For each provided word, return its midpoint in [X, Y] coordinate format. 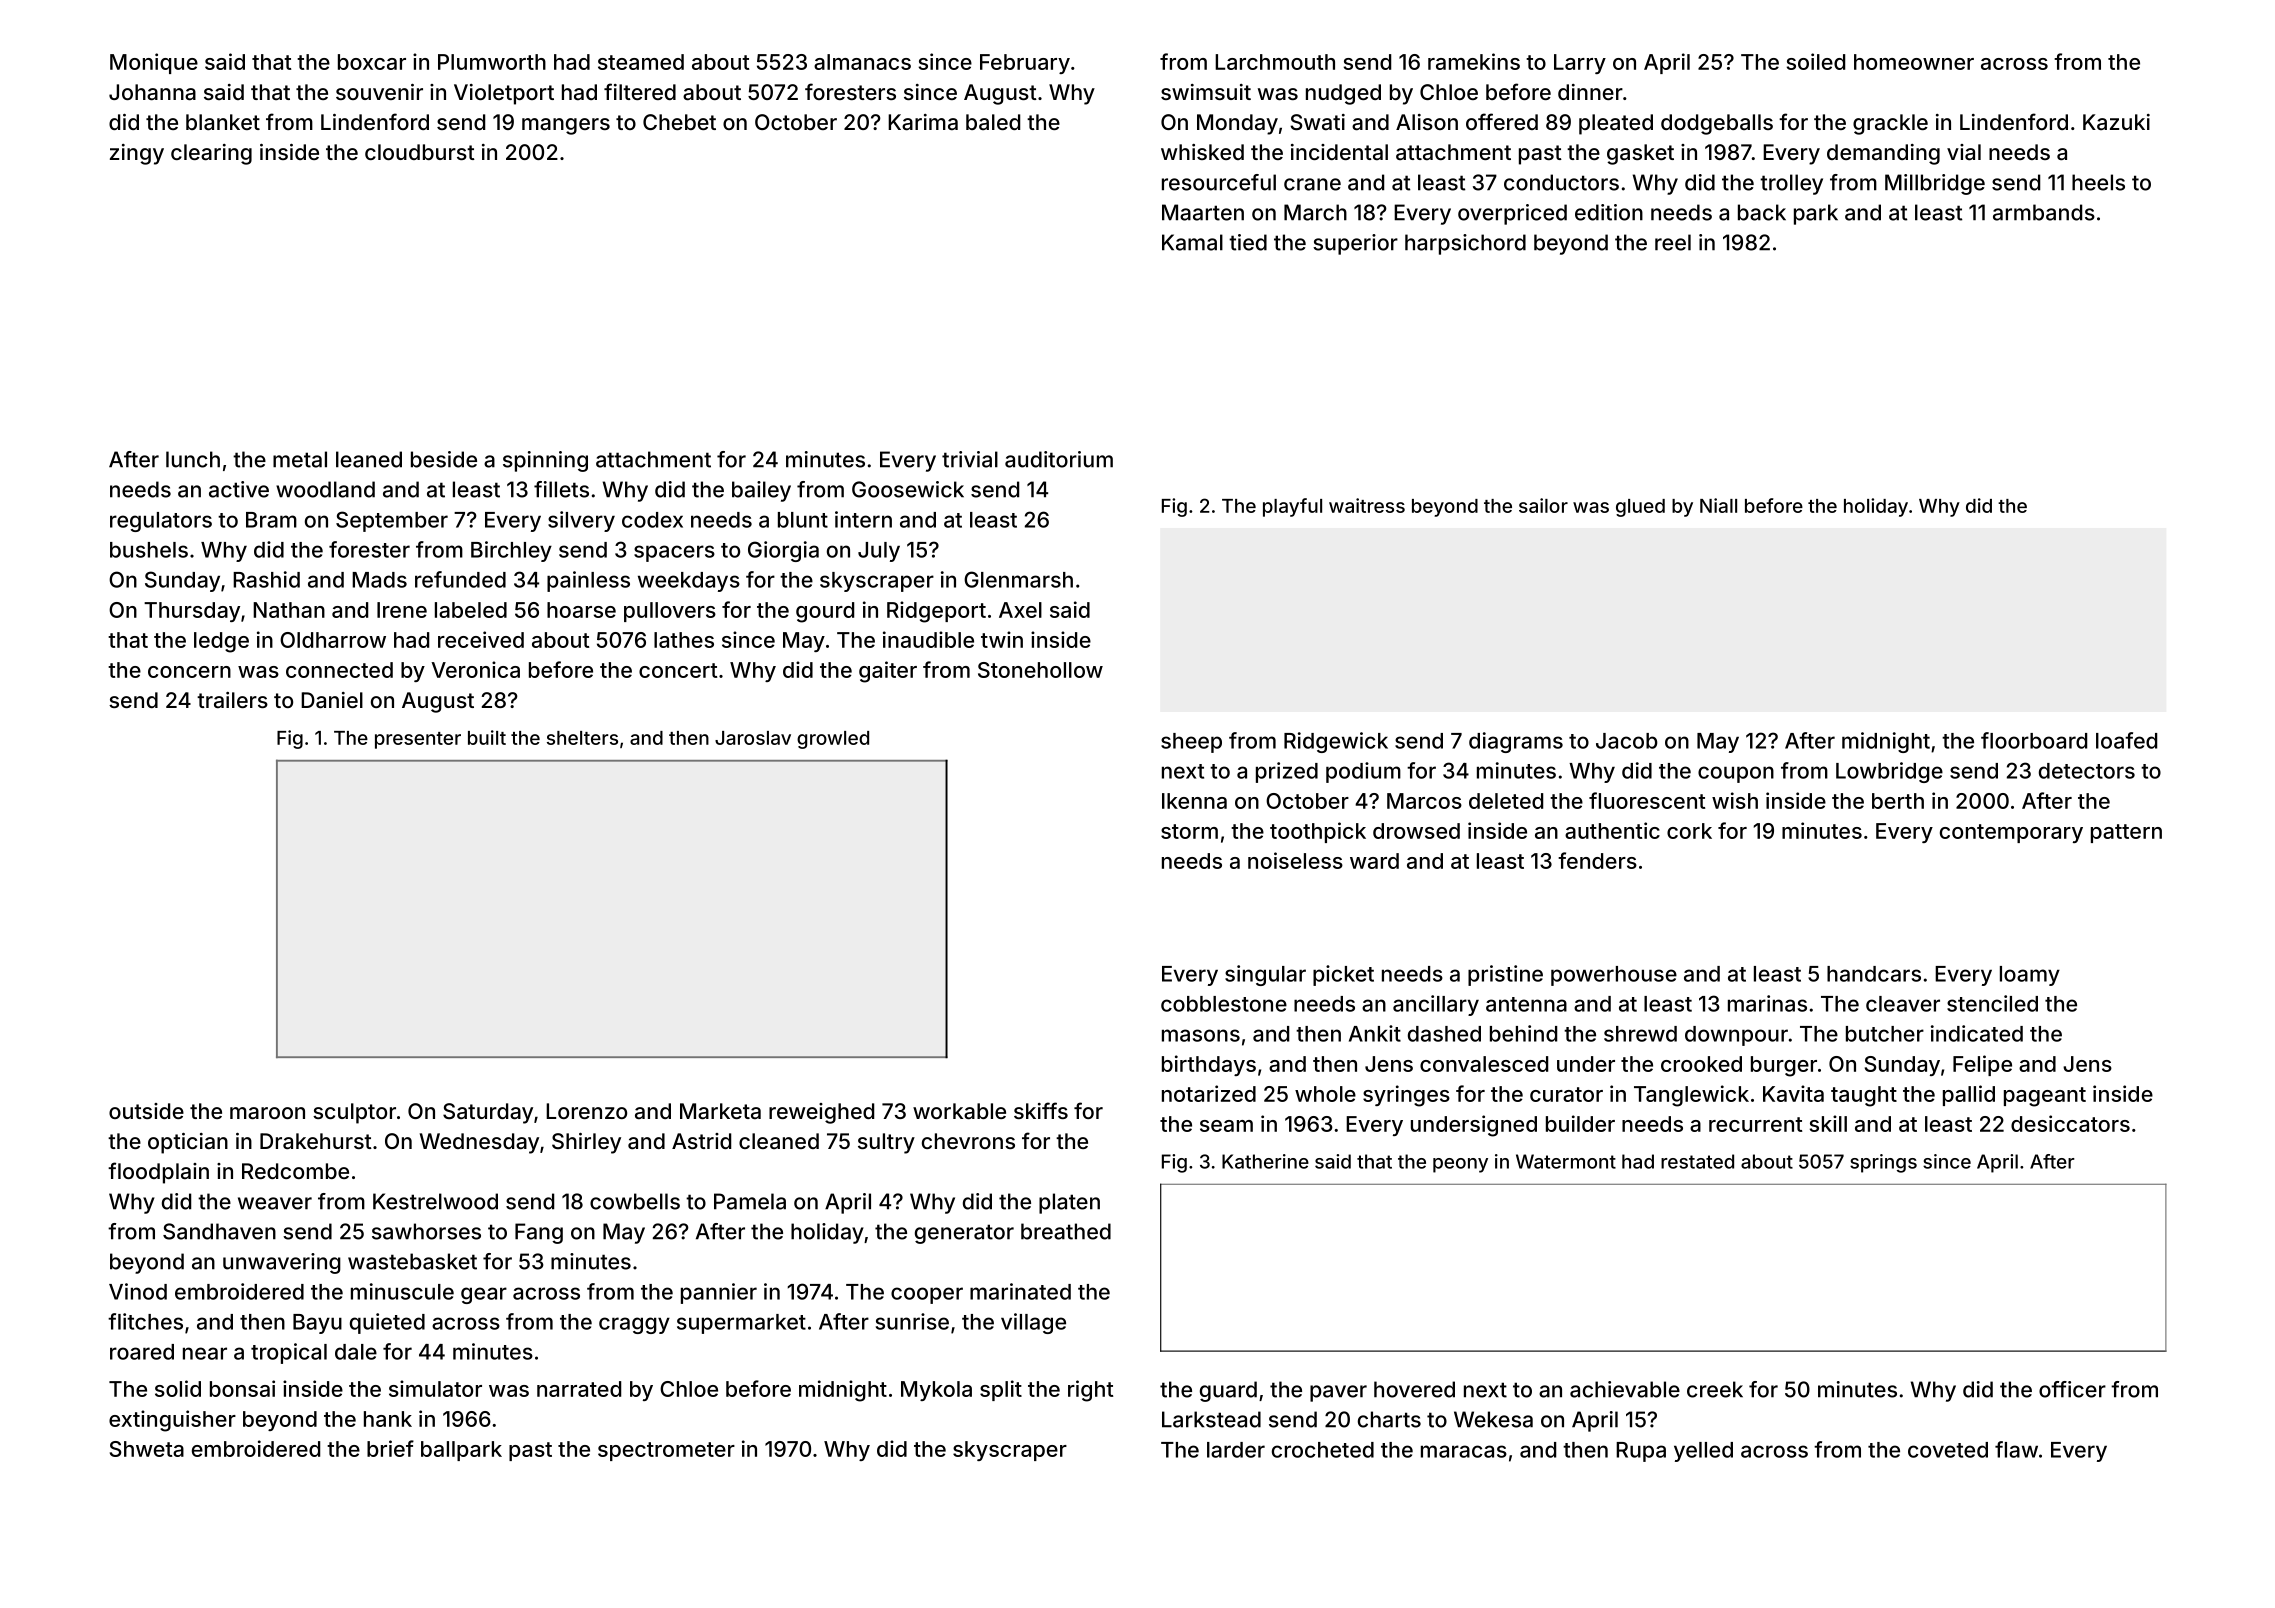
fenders [1597, 860]
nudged [1343, 94]
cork [1689, 831]
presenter [418, 740]
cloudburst [420, 152]
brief [390, 1448]
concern [189, 672]
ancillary [1436, 1005]
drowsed [1416, 831]
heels [2098, 182]
